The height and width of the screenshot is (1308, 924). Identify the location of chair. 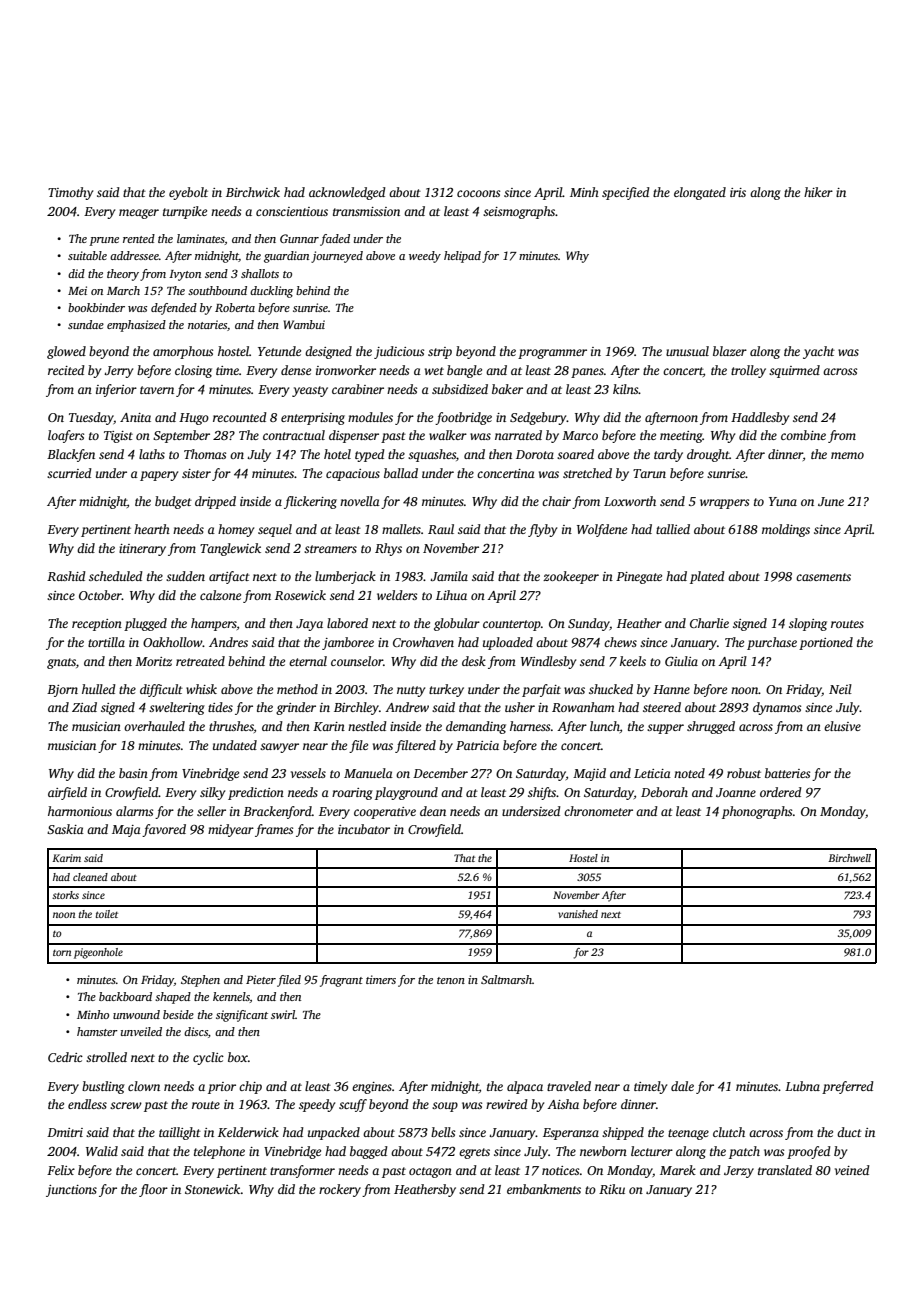
(556, 501).
